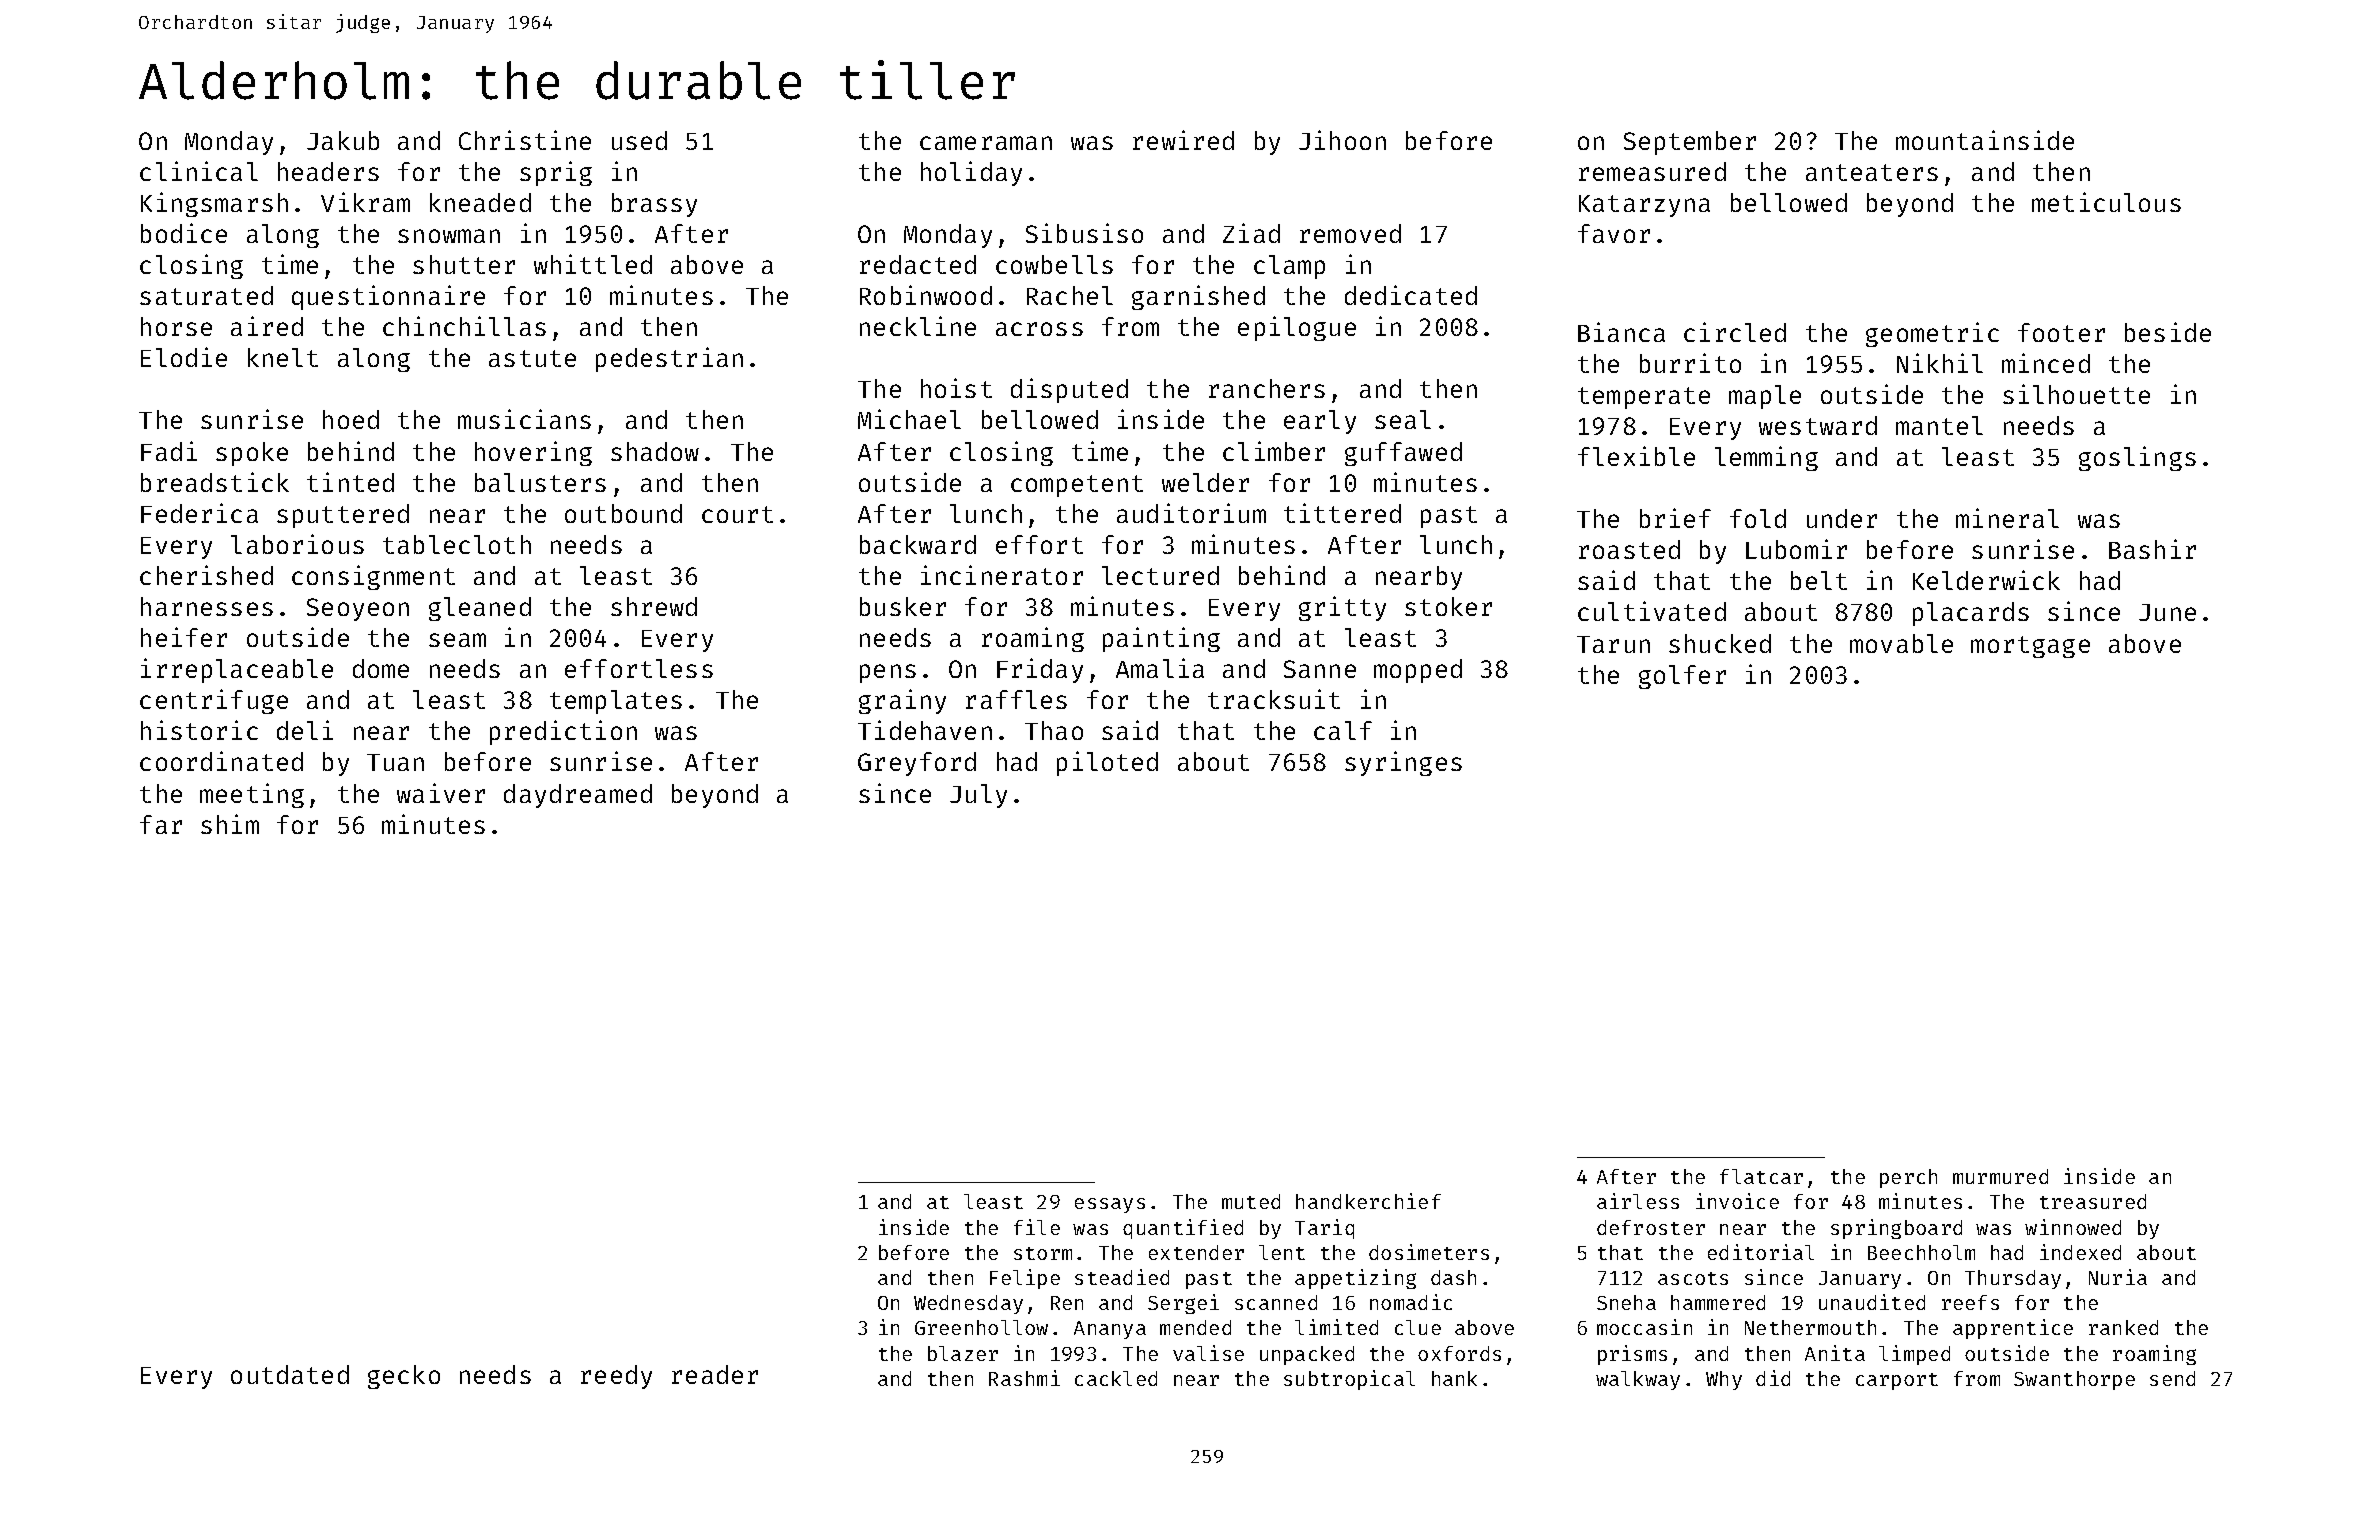 The image size is (2380, 1540). What do you see at coordinates (578, 796) in the image?
I see `daydreamed` at bounding box center [578, 796].
